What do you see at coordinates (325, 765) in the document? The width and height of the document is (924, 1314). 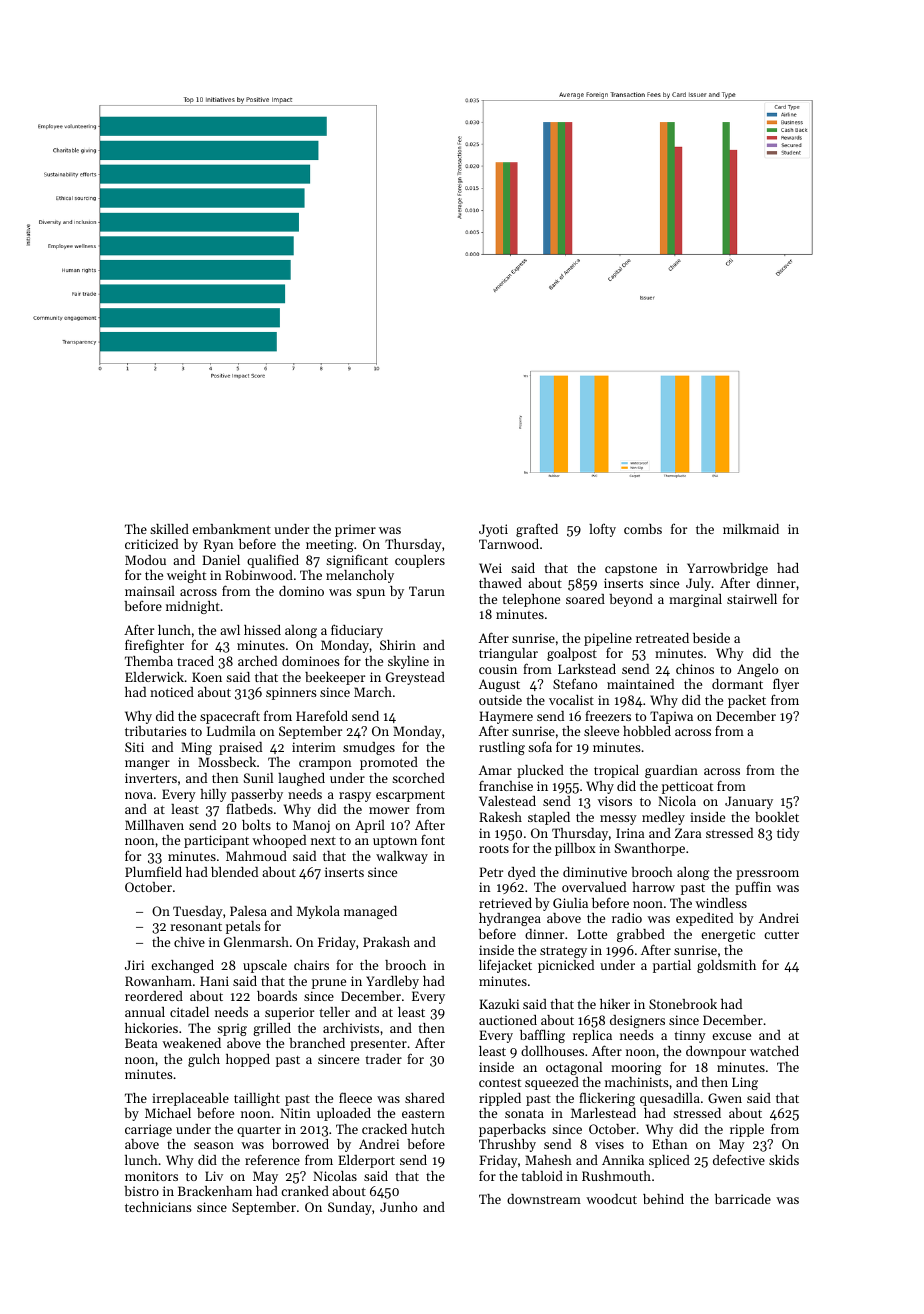 I see `crampon` at bounding box center [325, 765].
